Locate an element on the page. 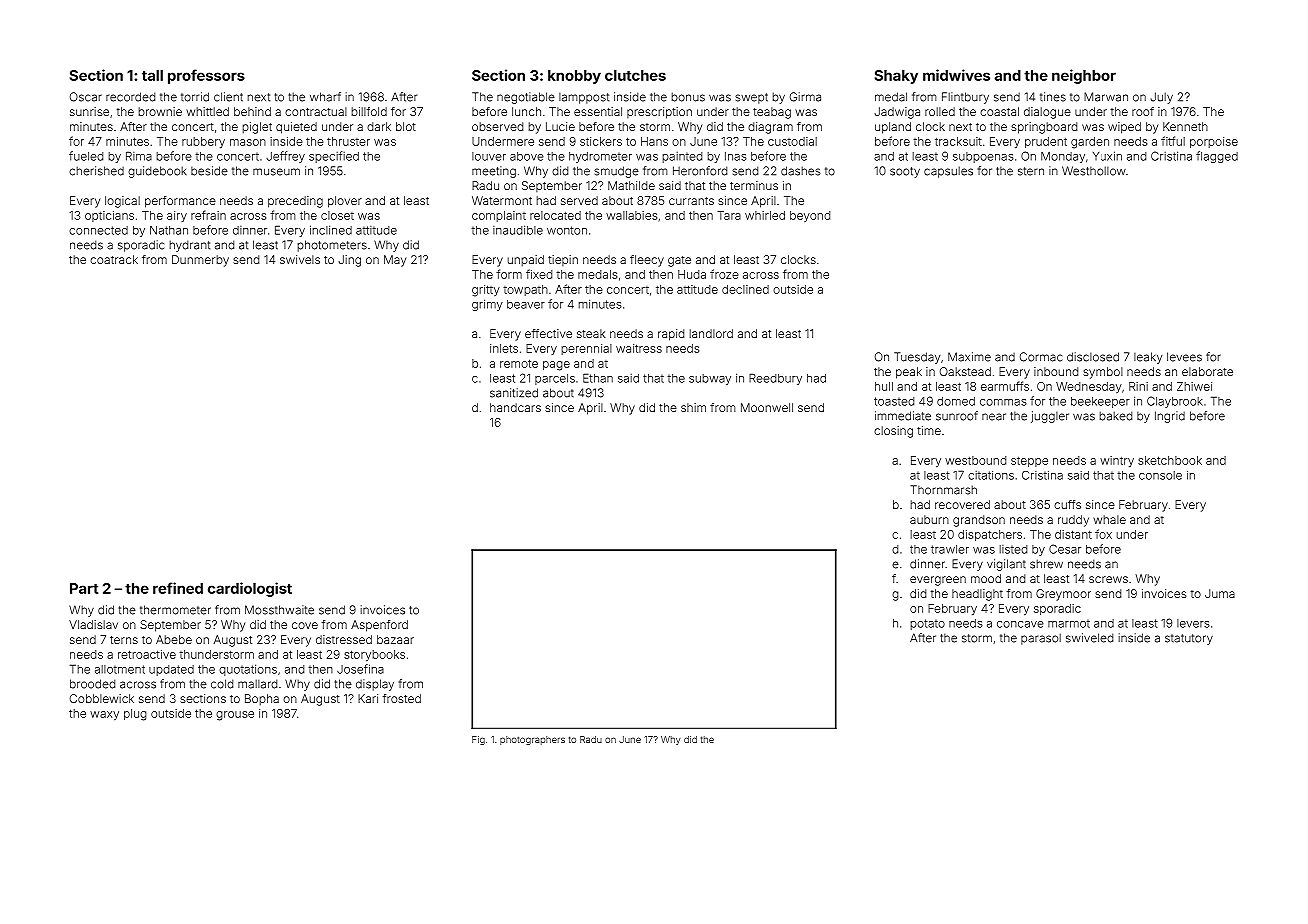 This document has height=924, width=1308. tall is located at coordinates (152, 75).
